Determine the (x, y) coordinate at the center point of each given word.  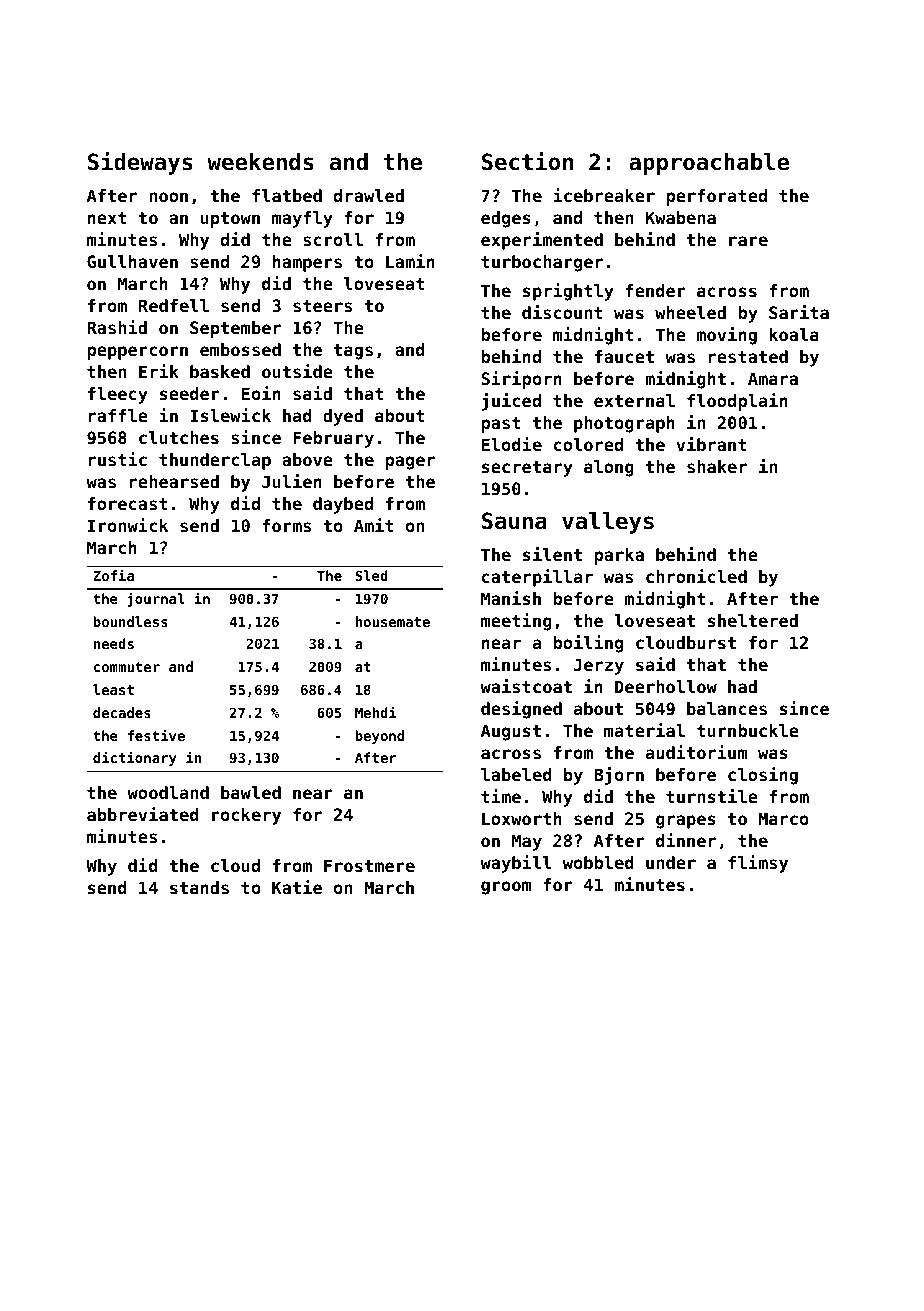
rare (748, 241)
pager (410, 463)
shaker (717, 466)
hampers (307, 263)
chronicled (696, 576)
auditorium (696, 752)
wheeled (690, 312)
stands (199, 887)
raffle (118, 415)
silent (552, 554)
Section (527, 161)
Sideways (140, 163)
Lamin (410, 261)
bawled (251, 792)
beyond (380, 737)
